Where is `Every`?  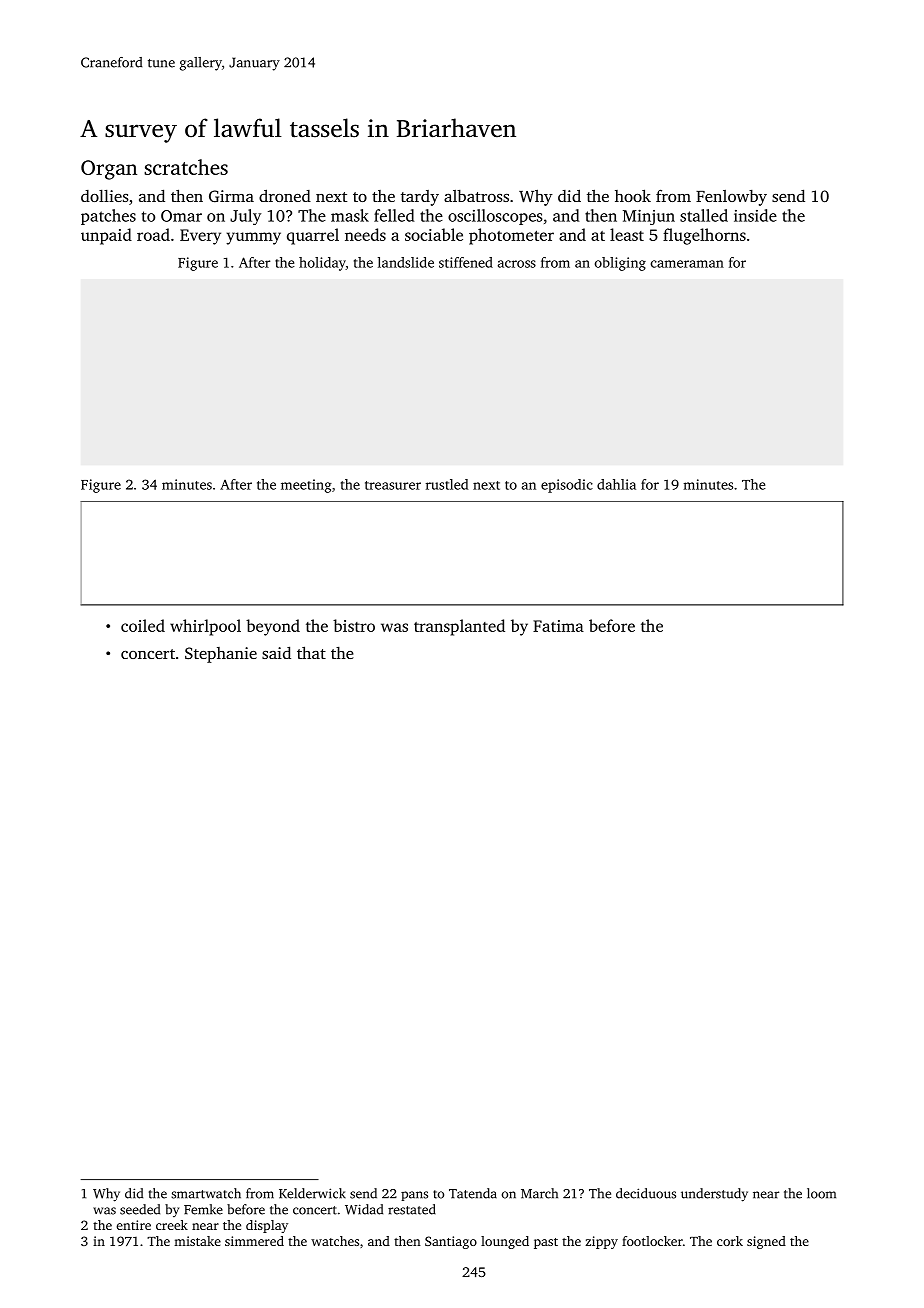 Every is located at coordinates (200, 237).
